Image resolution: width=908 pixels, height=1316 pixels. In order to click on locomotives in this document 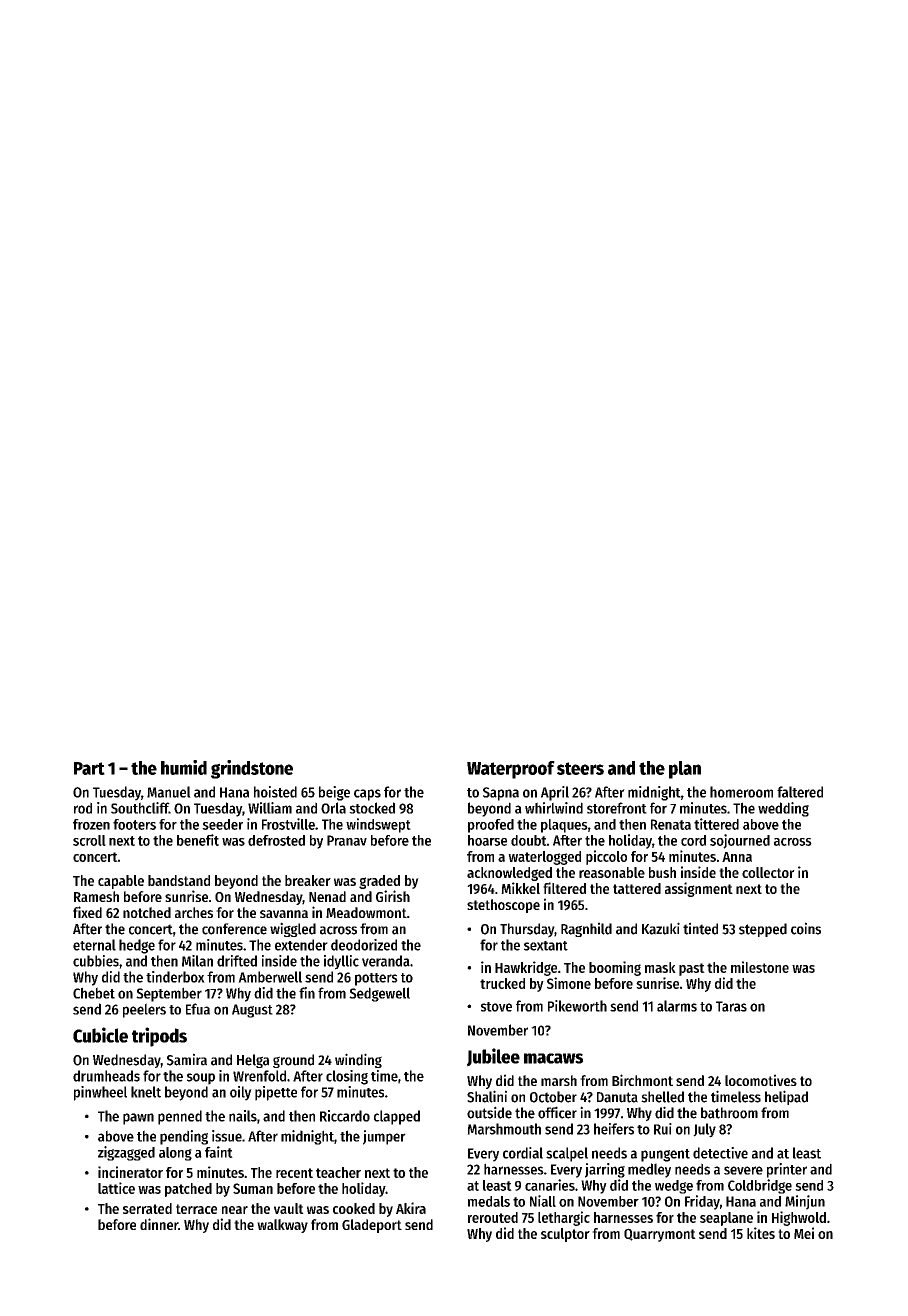, I will do `click(761, 1080)`.
